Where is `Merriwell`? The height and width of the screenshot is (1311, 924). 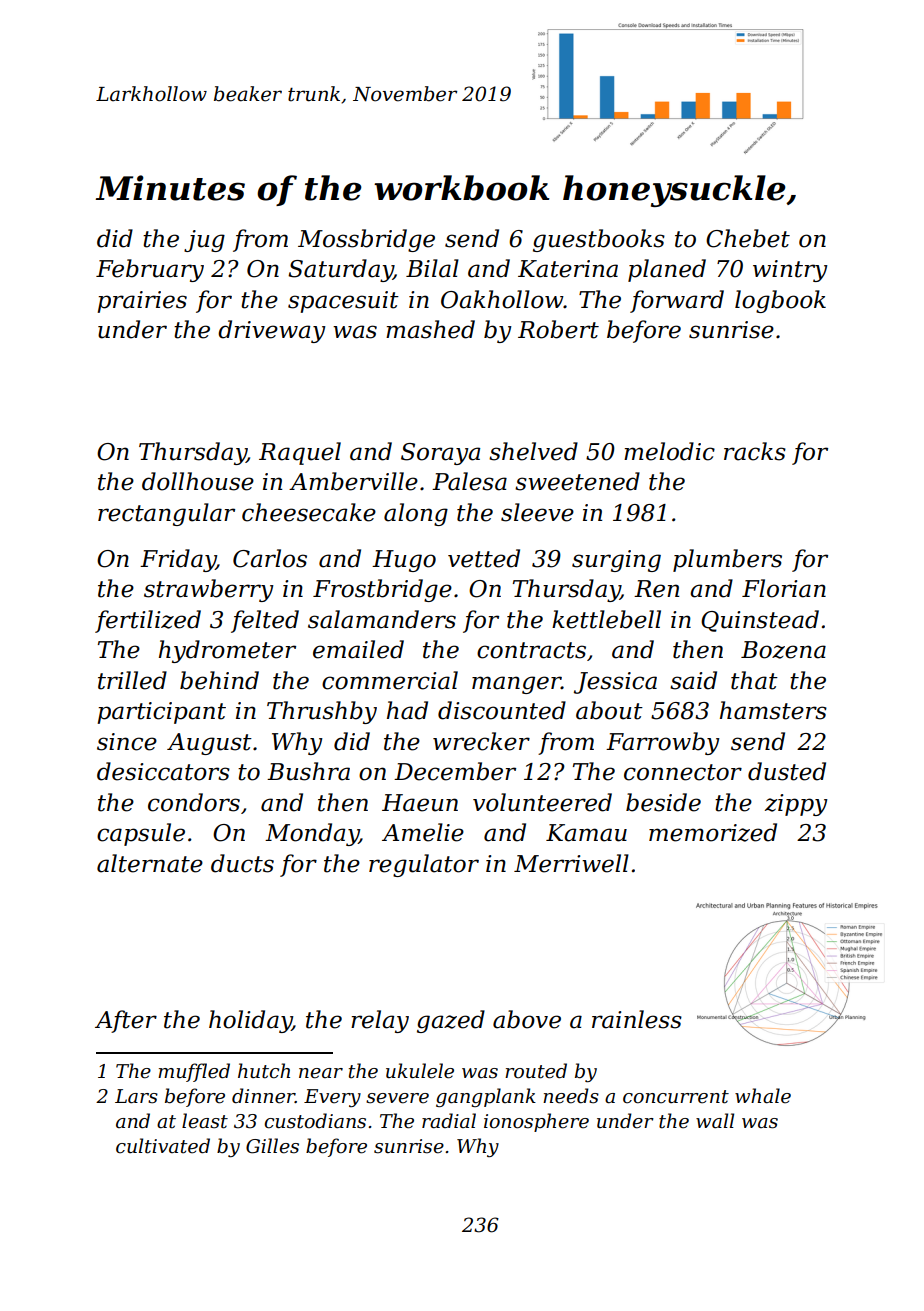
Merriwell is located at coordinates (571, 863).
